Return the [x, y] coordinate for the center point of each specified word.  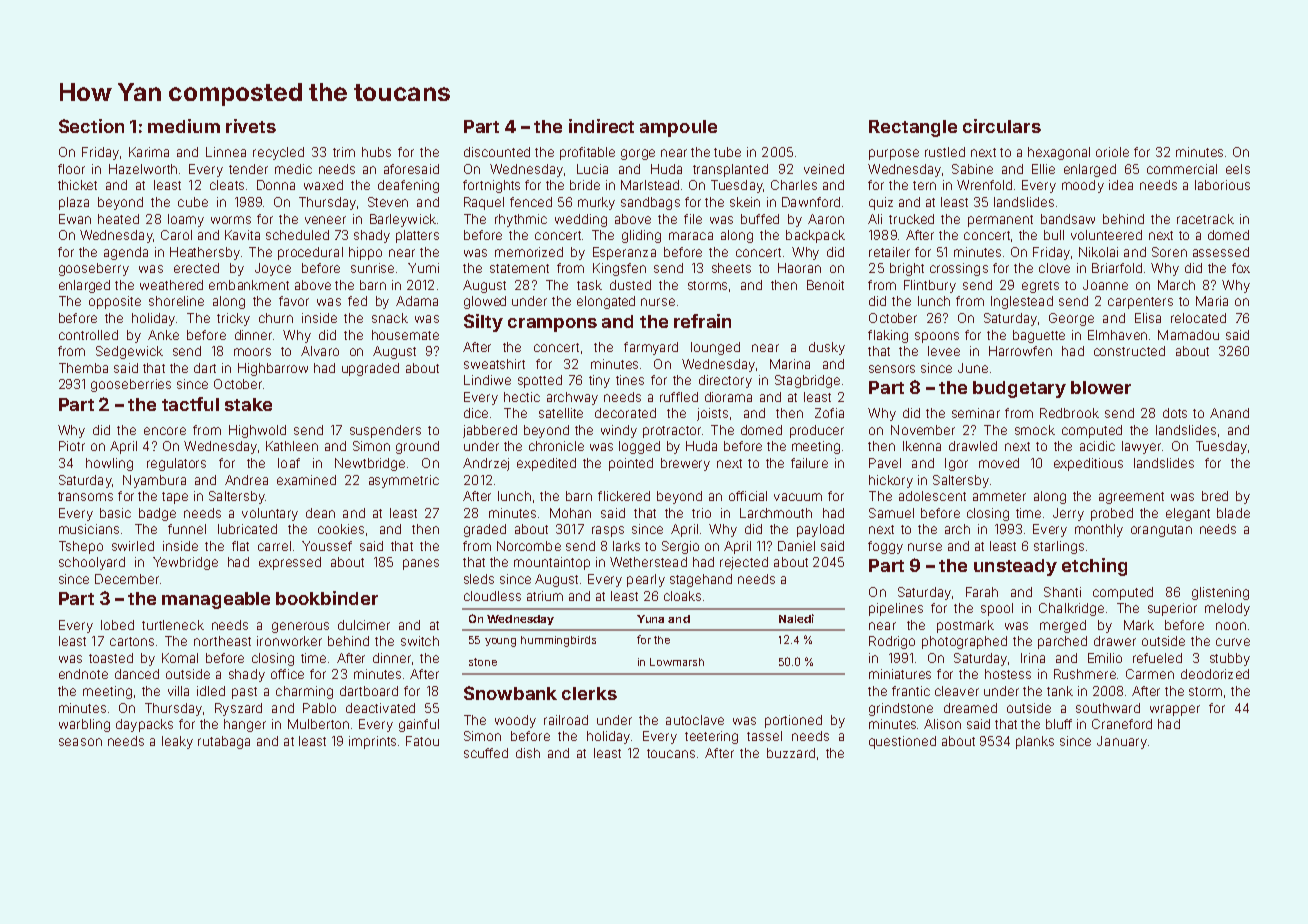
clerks [589, 693]
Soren [1169, 252]
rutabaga [224, 742]
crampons [552, 325]
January [1122, 742]
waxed [323, 185]
